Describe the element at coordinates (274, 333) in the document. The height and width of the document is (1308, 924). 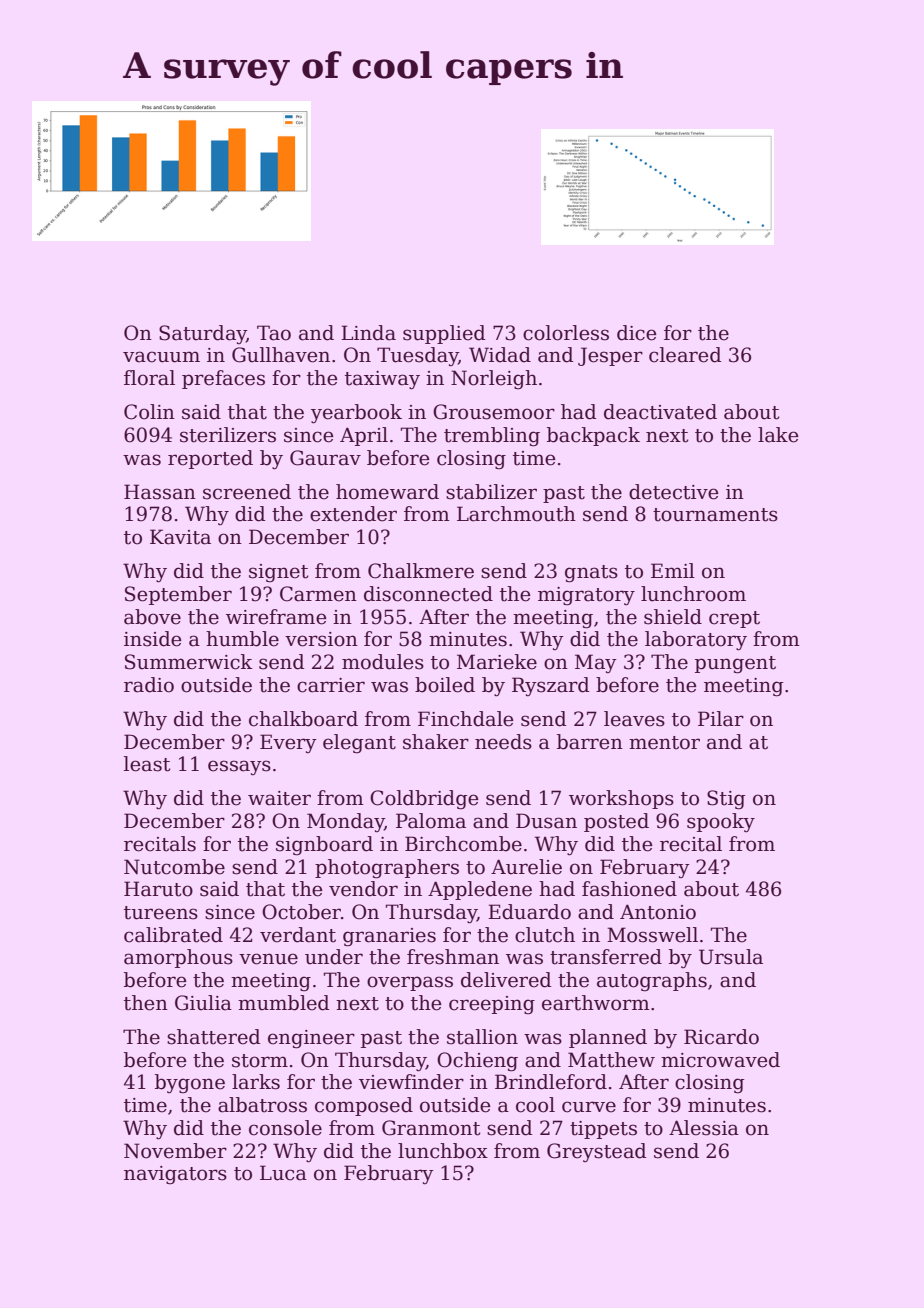
I see `Tao` at that location.
